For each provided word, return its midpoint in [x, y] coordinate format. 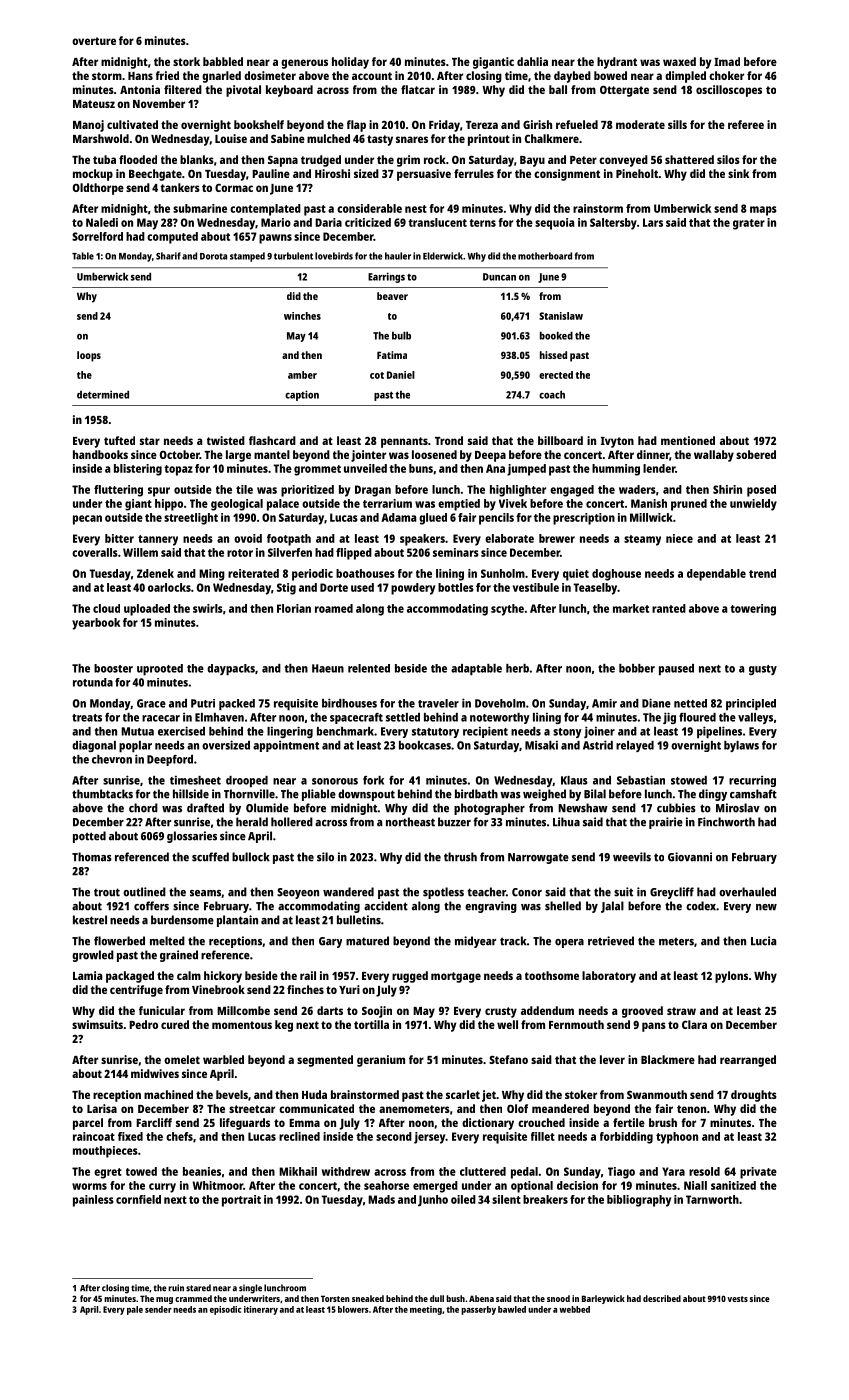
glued [433, 519]
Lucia [763, 941]
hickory [223, 977]
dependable [716, 575]
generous [304, 64]
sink [738, 173]
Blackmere [668, 1059]
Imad [727, 61]
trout [107, 892]
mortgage [456, 977]
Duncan [499, 277]
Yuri [349, 989]
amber [302, 375]
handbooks [100, 454]
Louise [231, 138]
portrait [241, 1201]
